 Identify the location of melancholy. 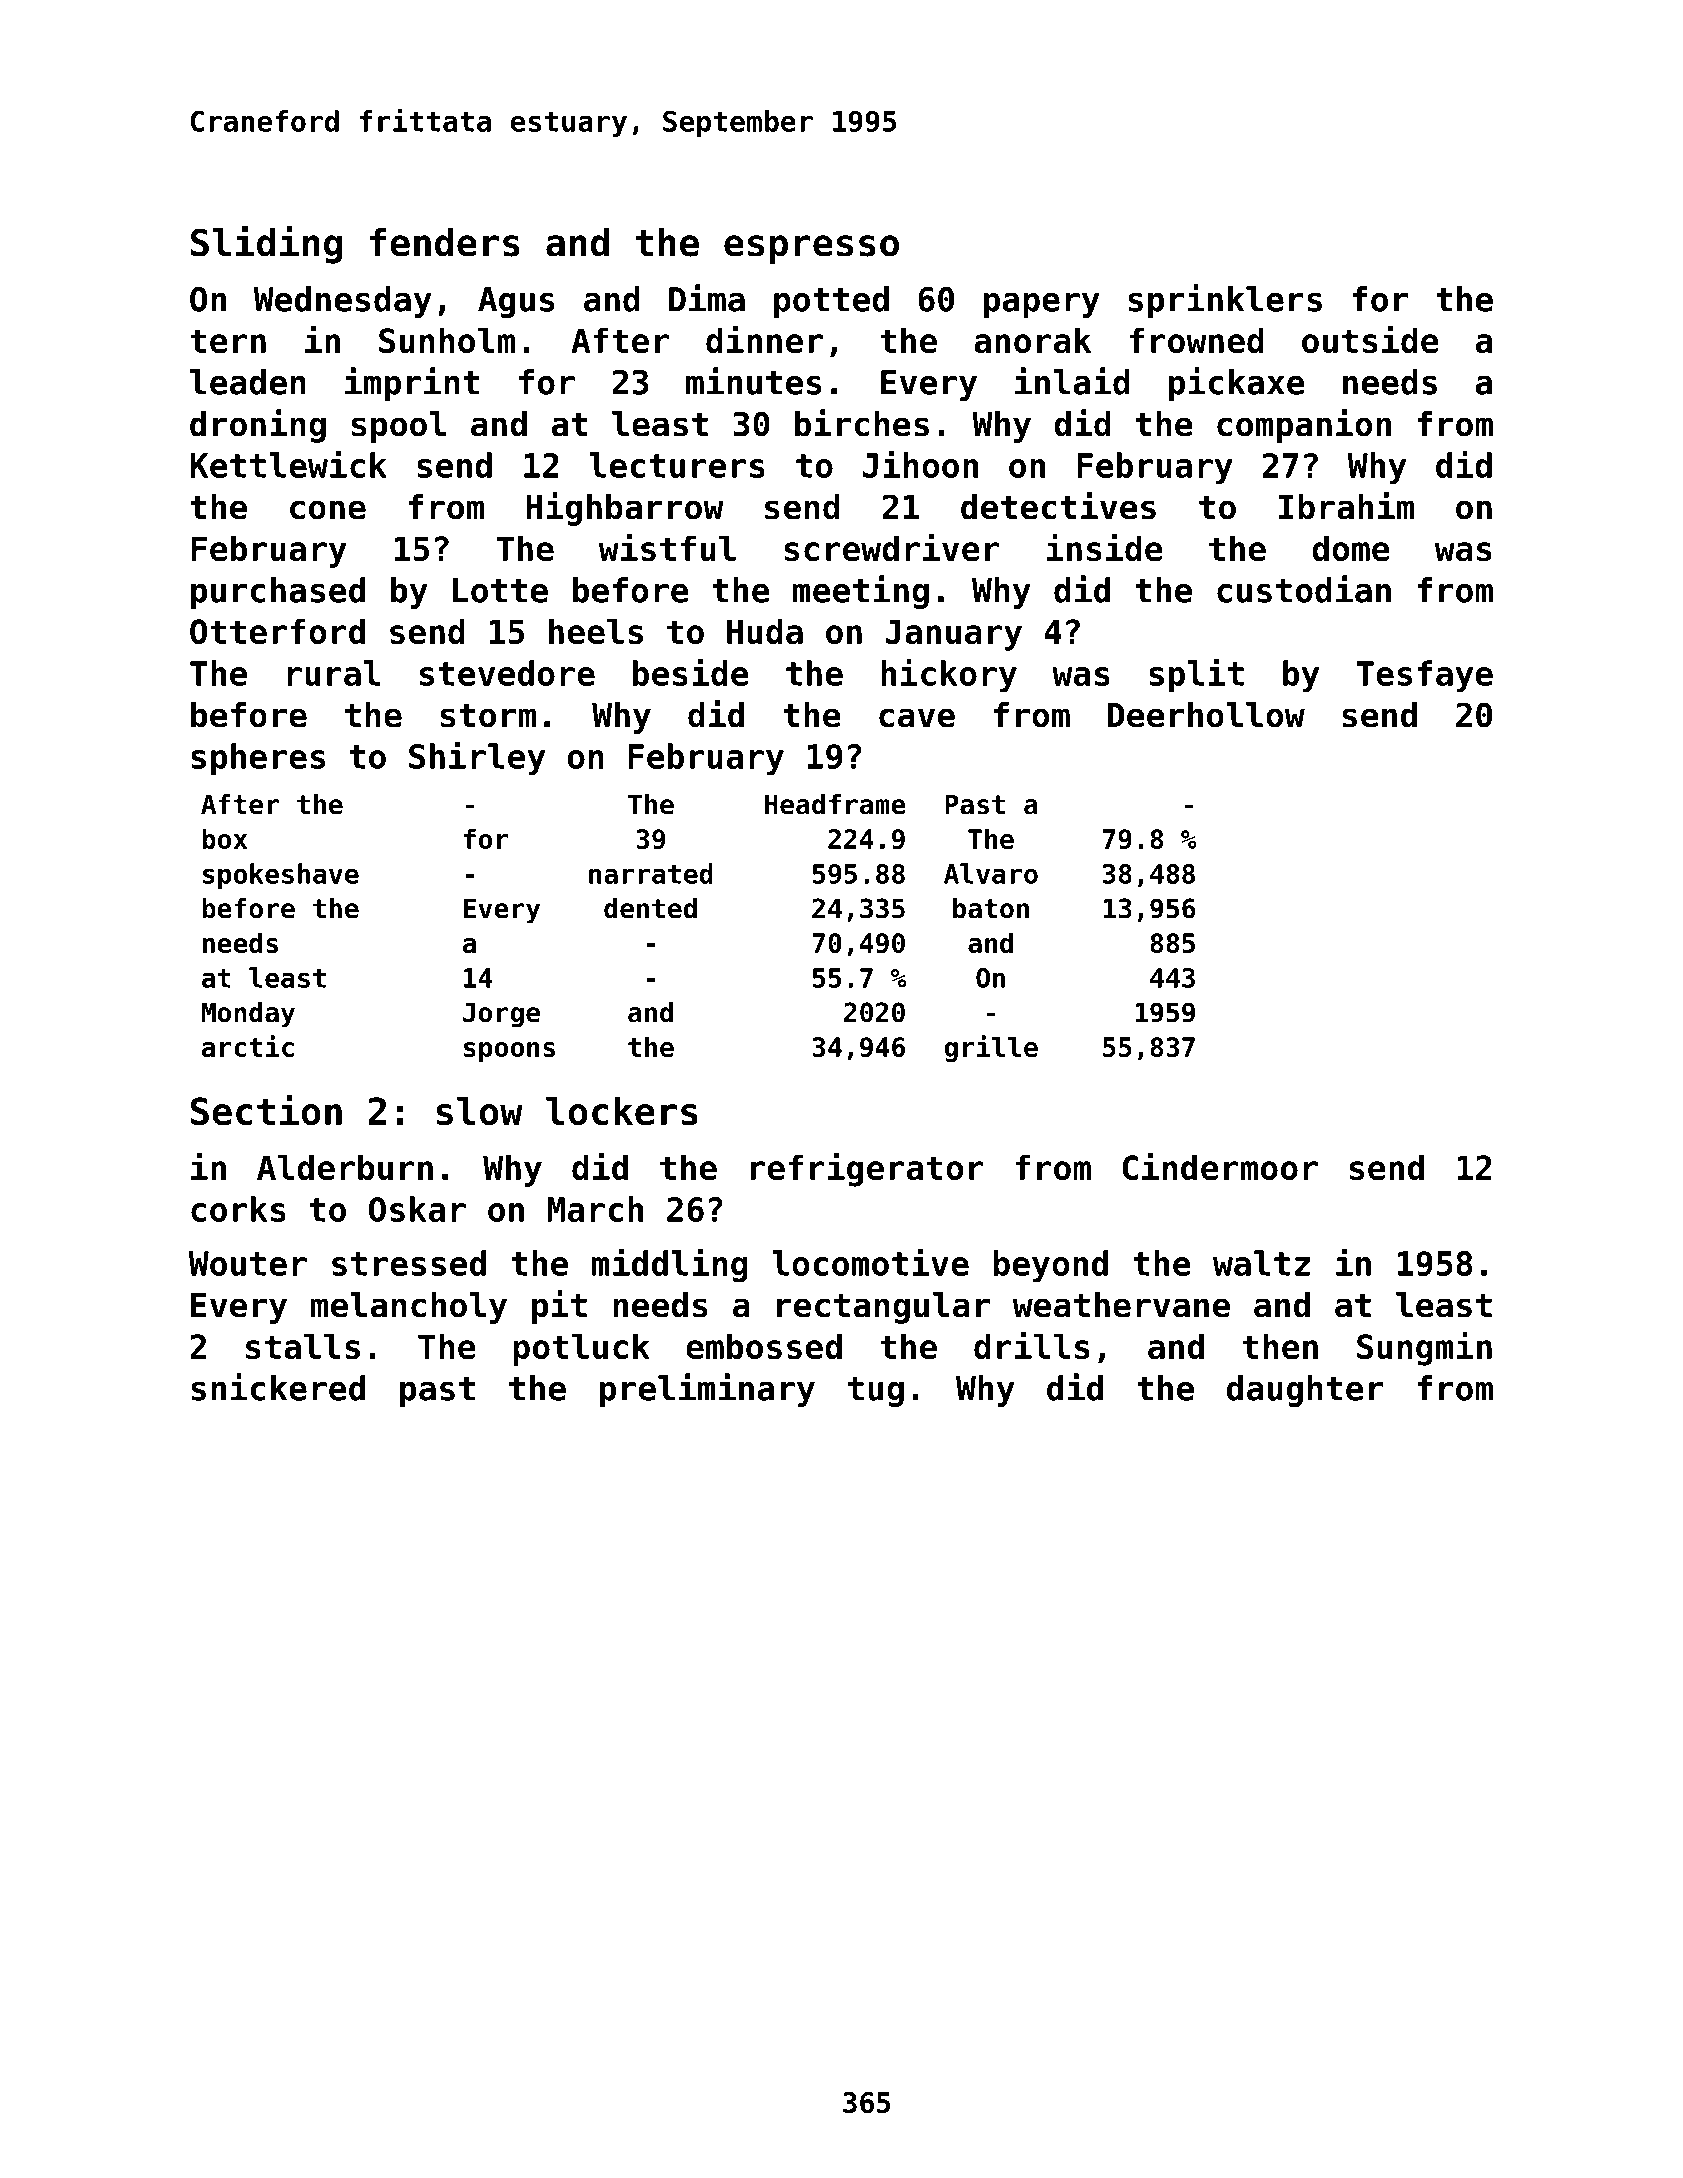
(409, 1308).
